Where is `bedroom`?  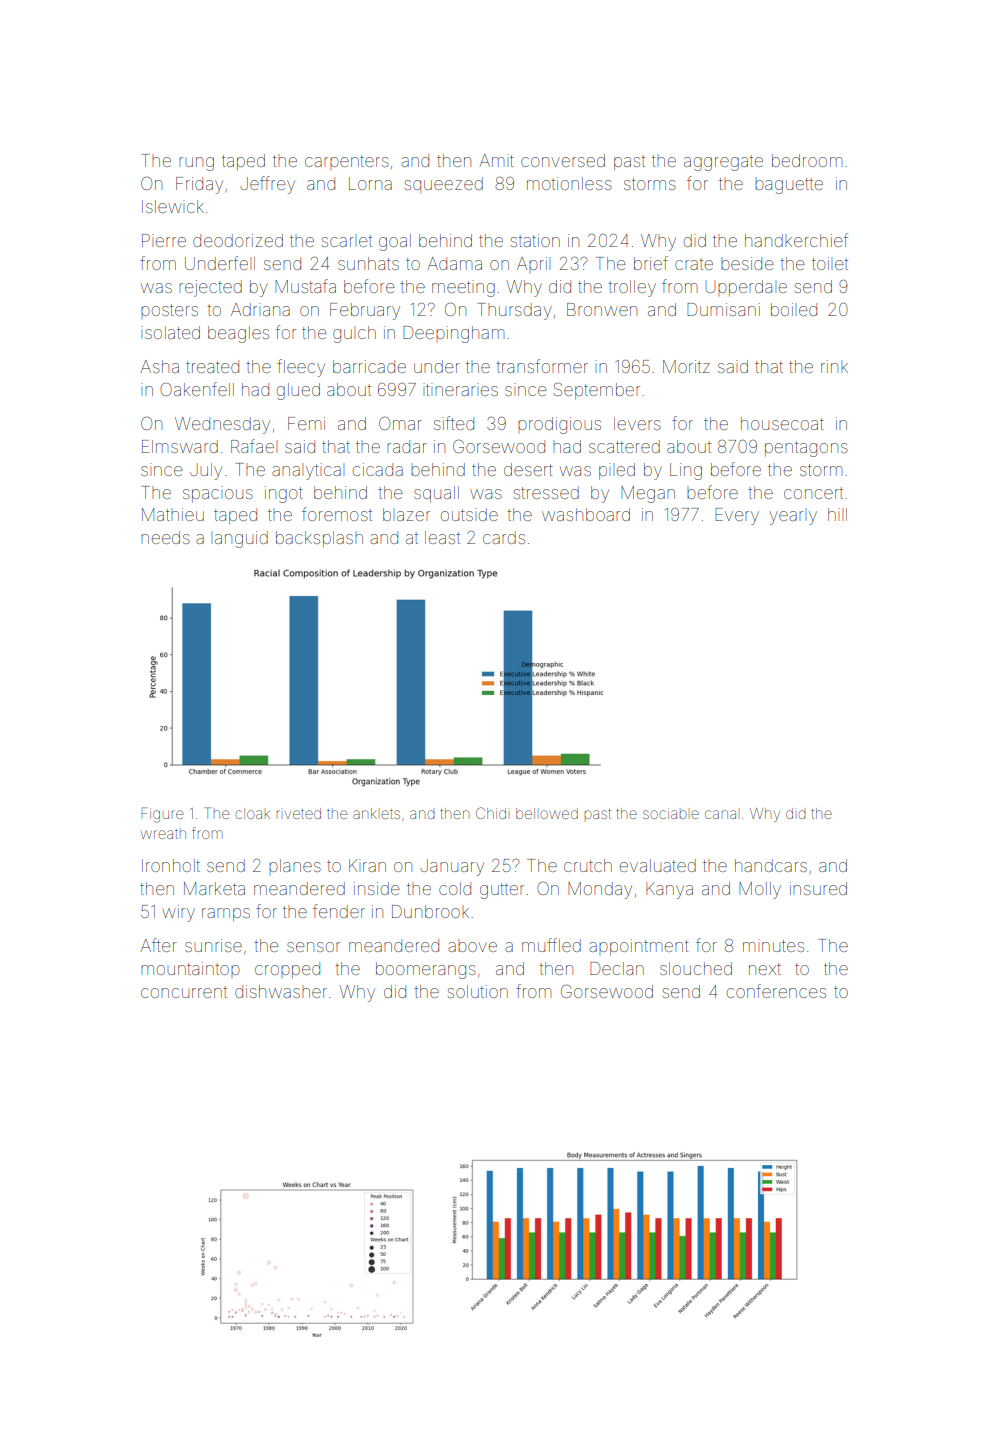 bedroom is located at coordinates (807, 160).
